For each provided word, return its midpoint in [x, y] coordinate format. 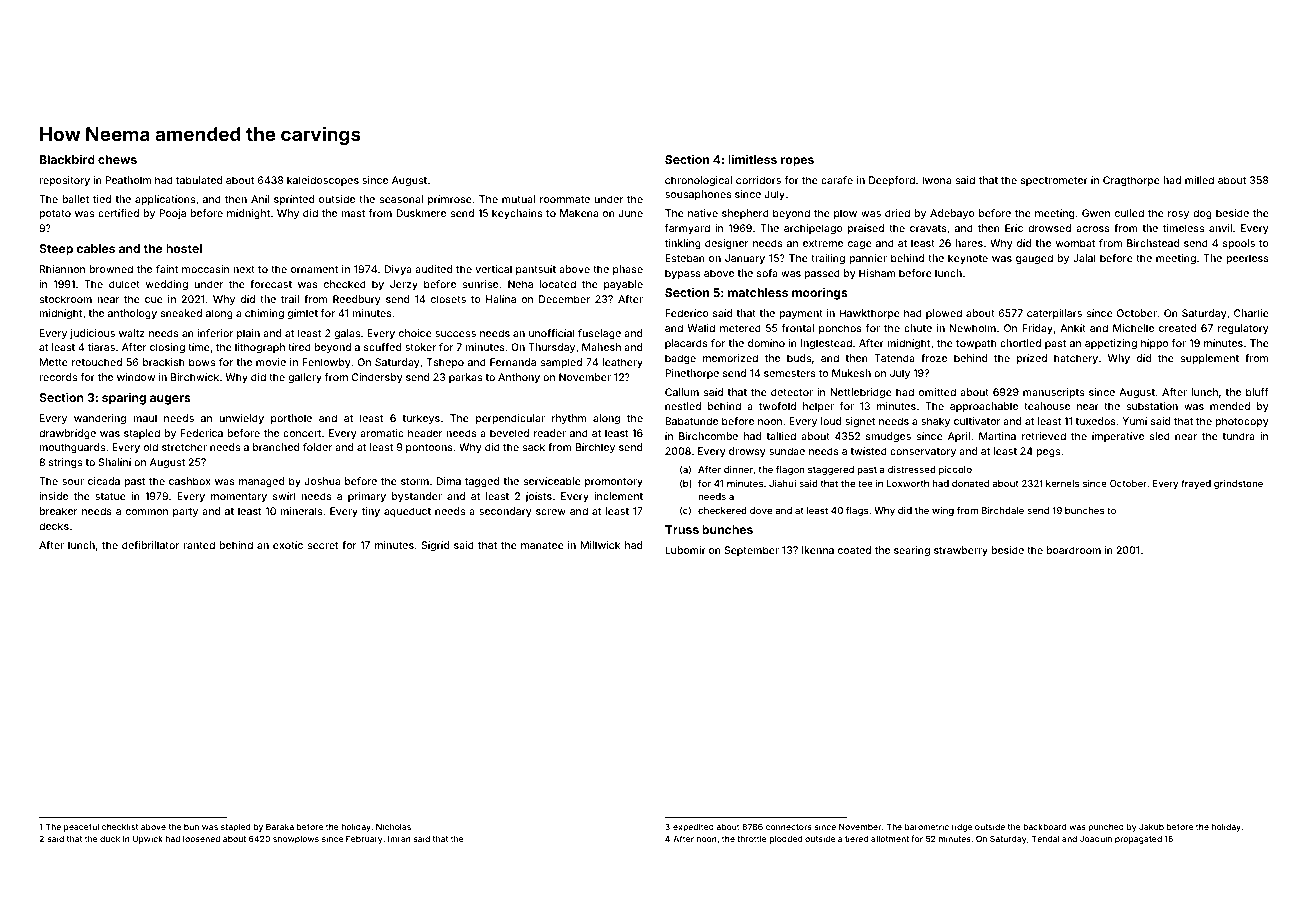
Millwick [600, 545]
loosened [201, 839]
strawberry [961, 551]
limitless [752, 159]
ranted [199, 545]
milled [1199, 180]
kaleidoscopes [323, 181]
